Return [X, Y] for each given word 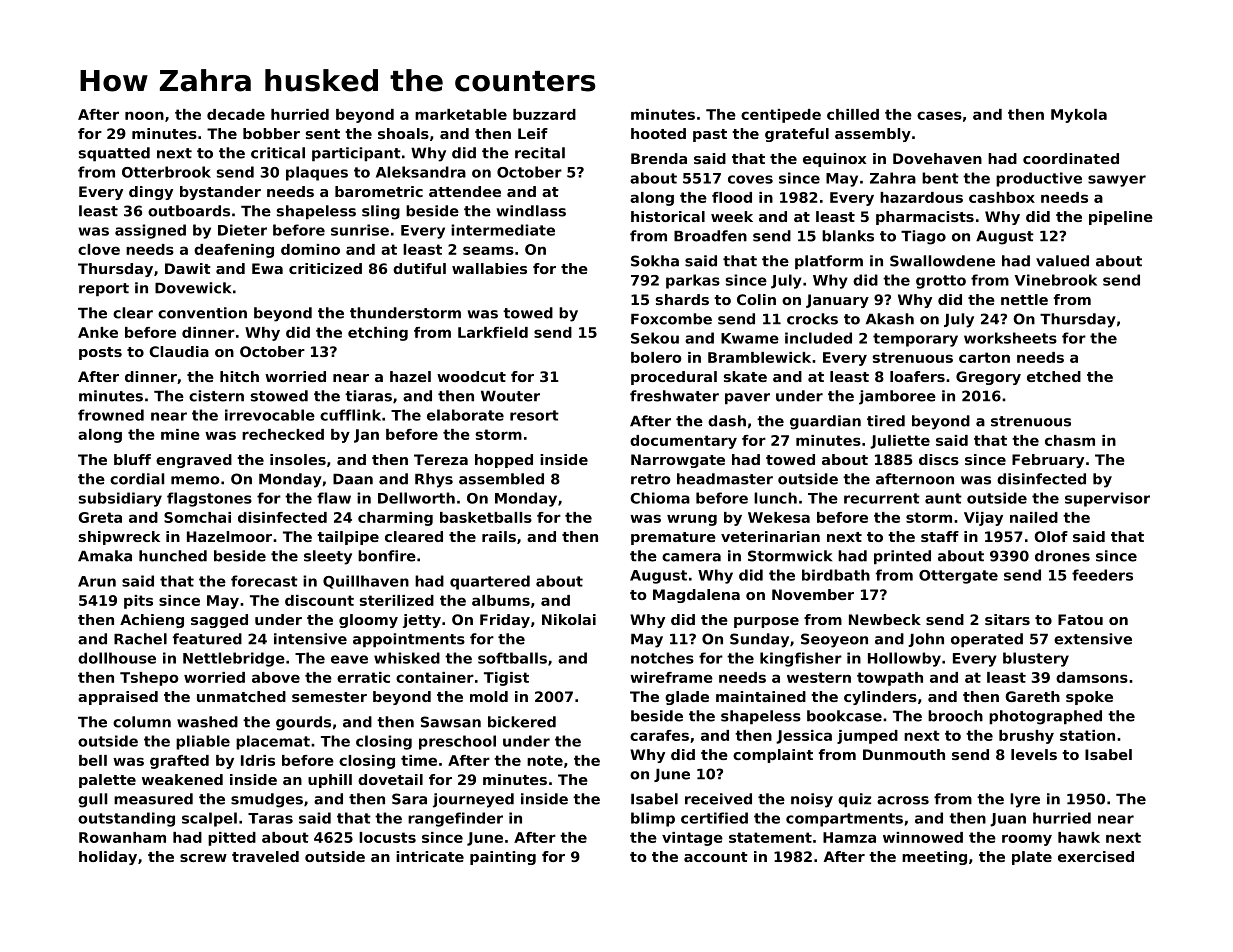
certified [714, 818]
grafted [179, 762]
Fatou [1080, 619]
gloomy [368, 621]
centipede [781, 116]
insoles [298, 459]
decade [236, 114]
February [1048, 461]
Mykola [1079, 116]
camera [691, 557]
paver [747, 398]
